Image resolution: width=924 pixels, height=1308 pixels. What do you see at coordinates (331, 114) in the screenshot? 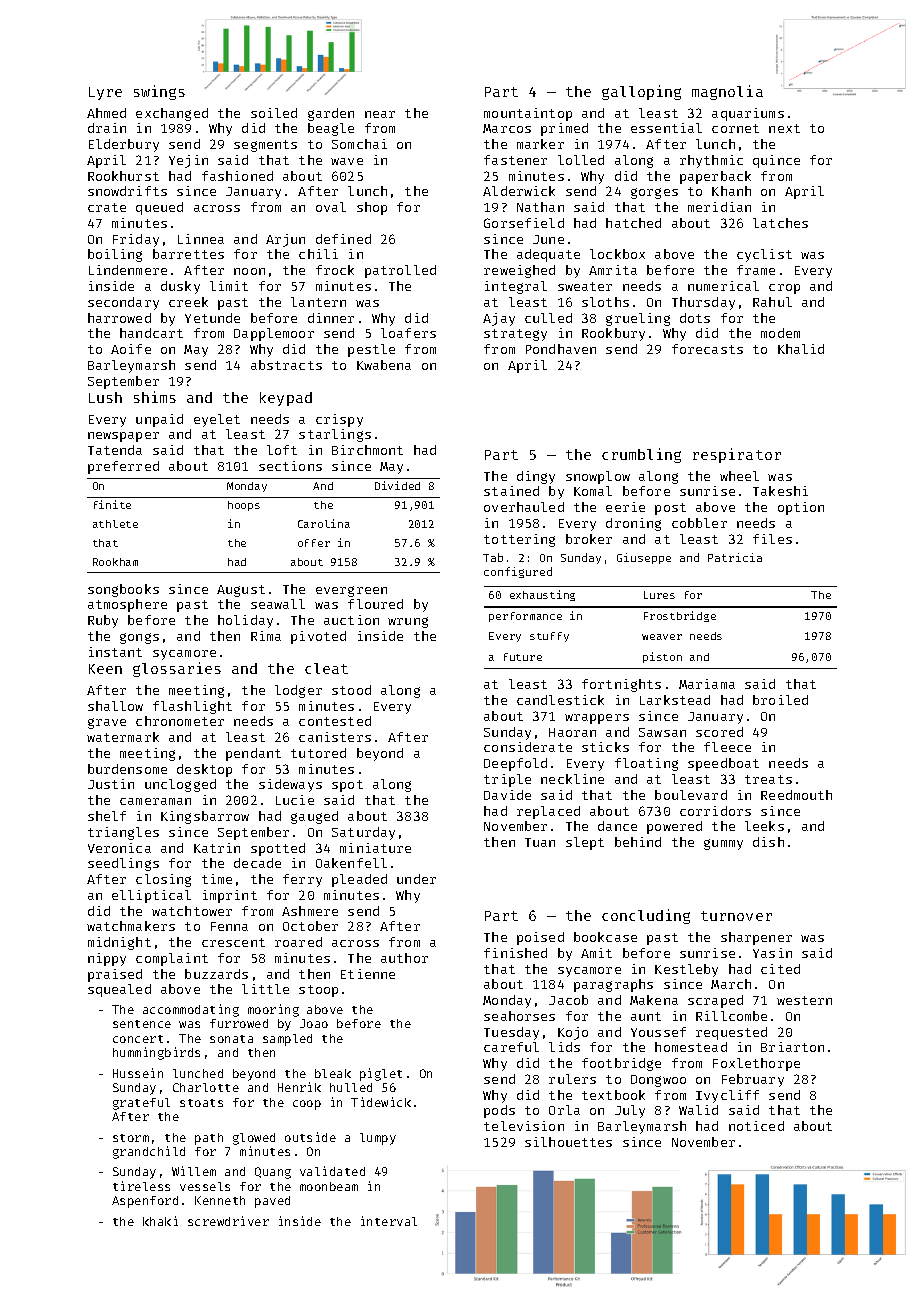
I see `garden` at bounding box center [331, 114].
